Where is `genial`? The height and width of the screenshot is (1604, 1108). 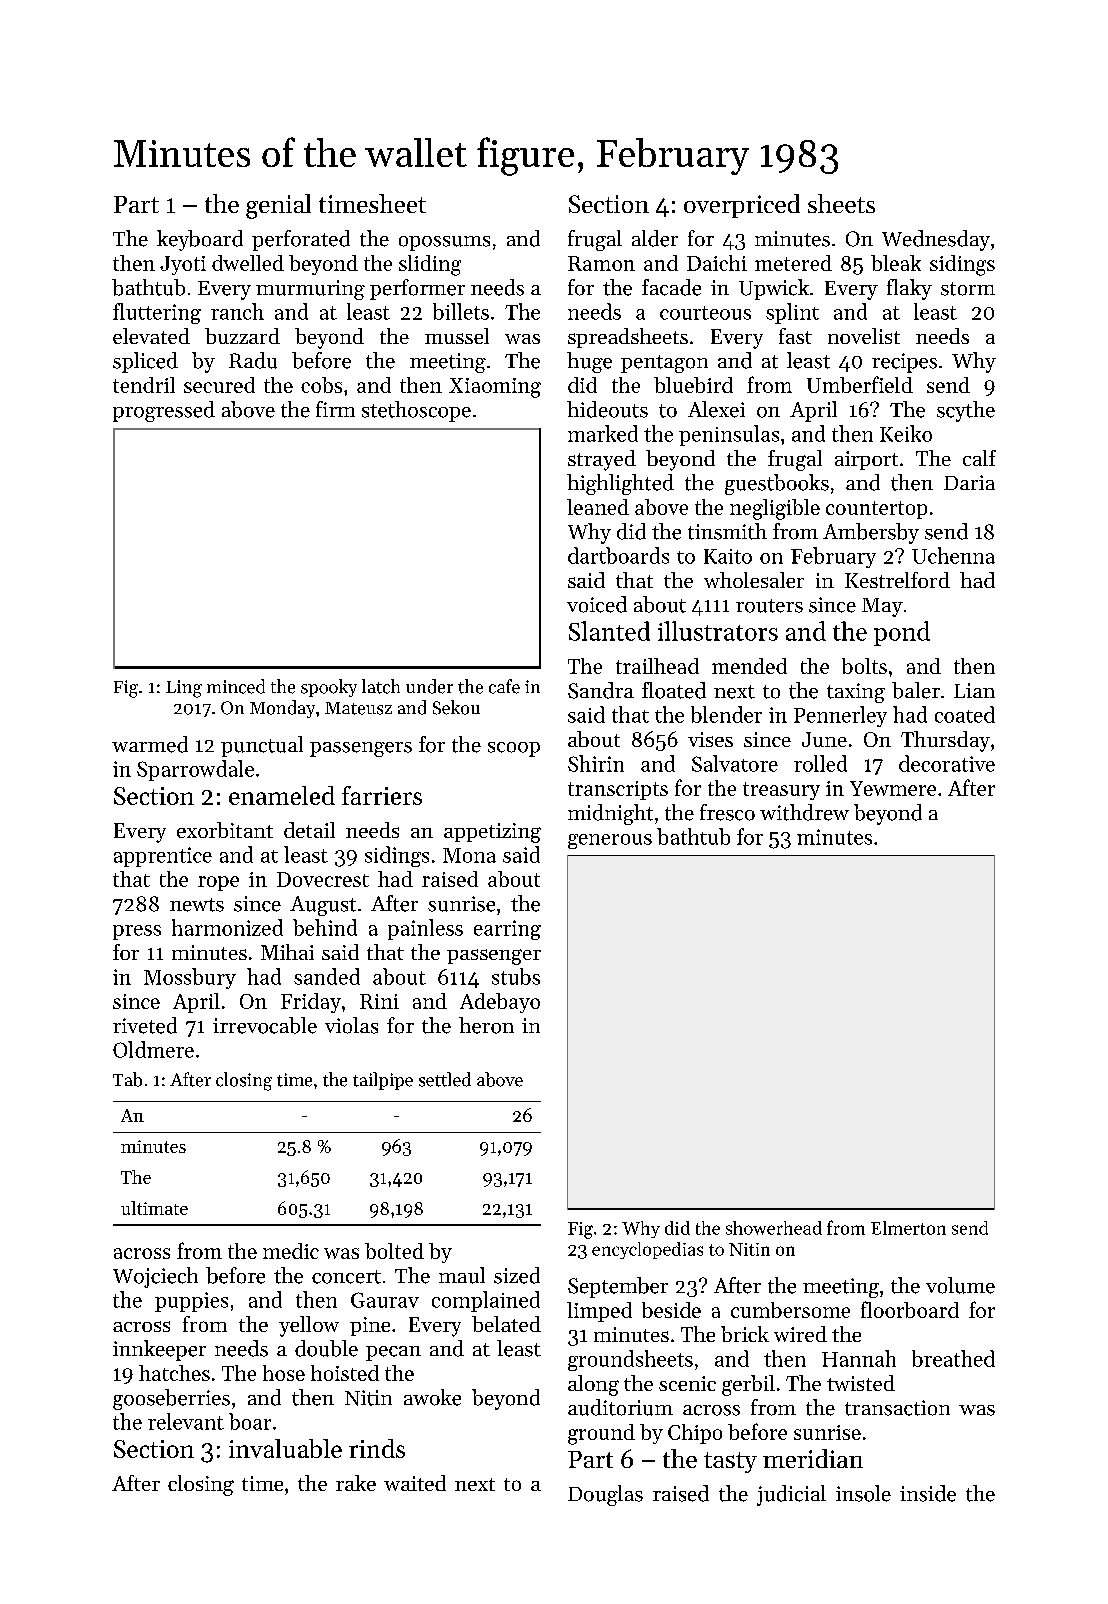
genial is located at coordinates (278, 206).
